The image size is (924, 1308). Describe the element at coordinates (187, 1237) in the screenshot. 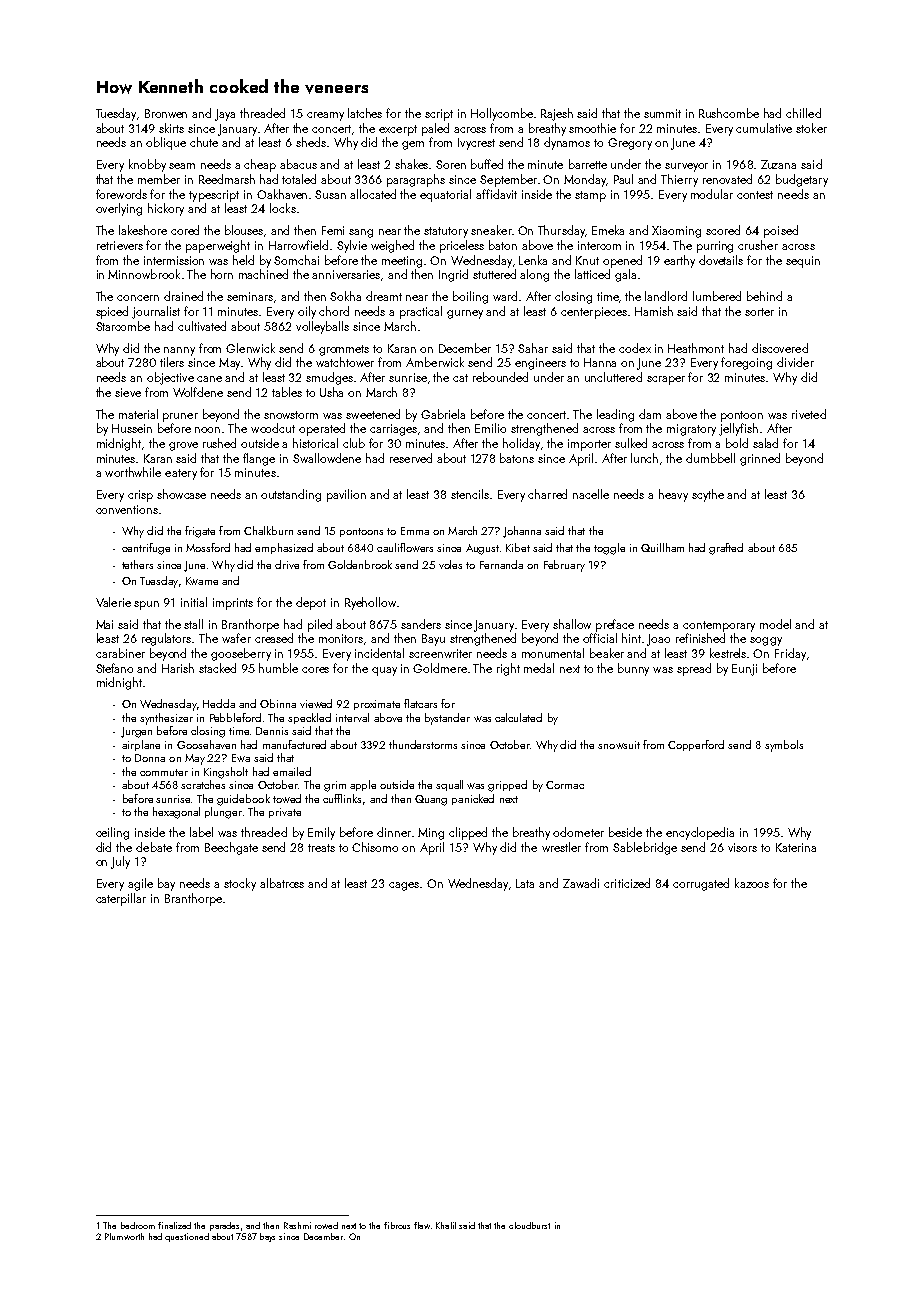

I see `questioned` at that location.
